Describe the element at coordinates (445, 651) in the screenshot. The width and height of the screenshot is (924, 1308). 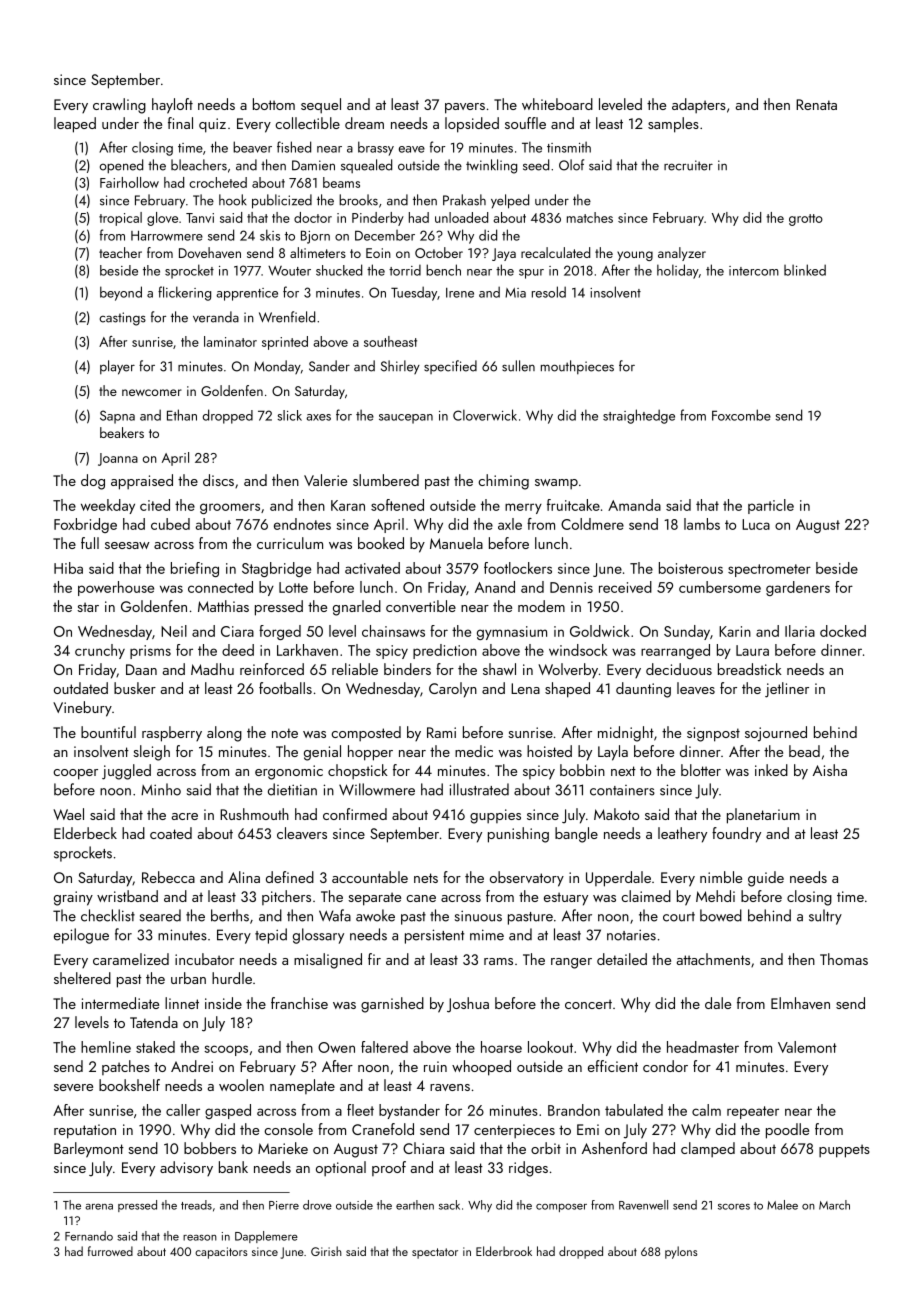
I see `prediction` at that location.
